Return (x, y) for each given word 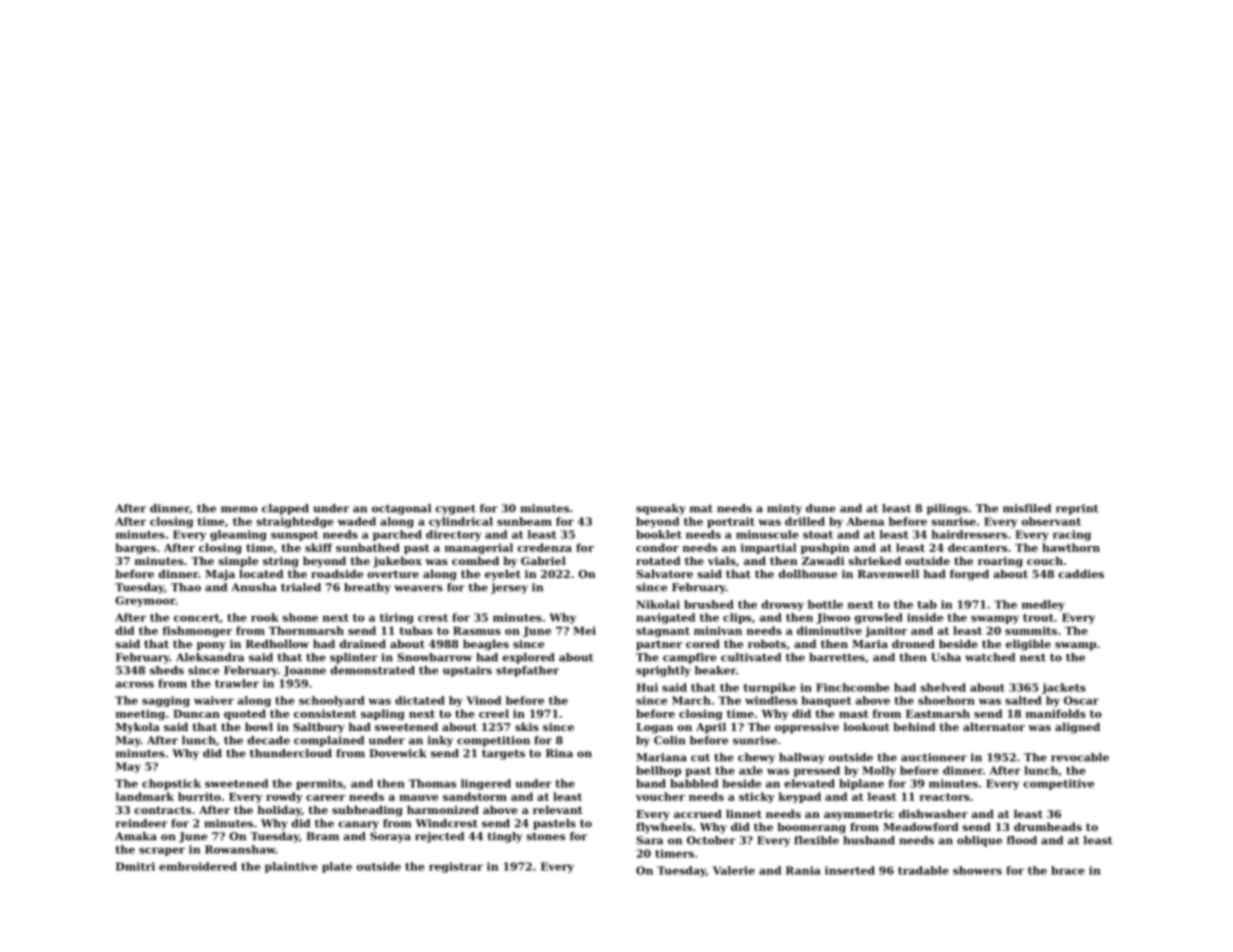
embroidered (198, 866)
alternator (994, 726)
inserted (850, 870)
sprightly (663, 671)
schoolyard (332, 701)
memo (239, 509)
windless (771, 700)
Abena (865, 521)
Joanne (304, 671)
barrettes (837, 657)
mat (701, 509)
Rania (803, 870)
